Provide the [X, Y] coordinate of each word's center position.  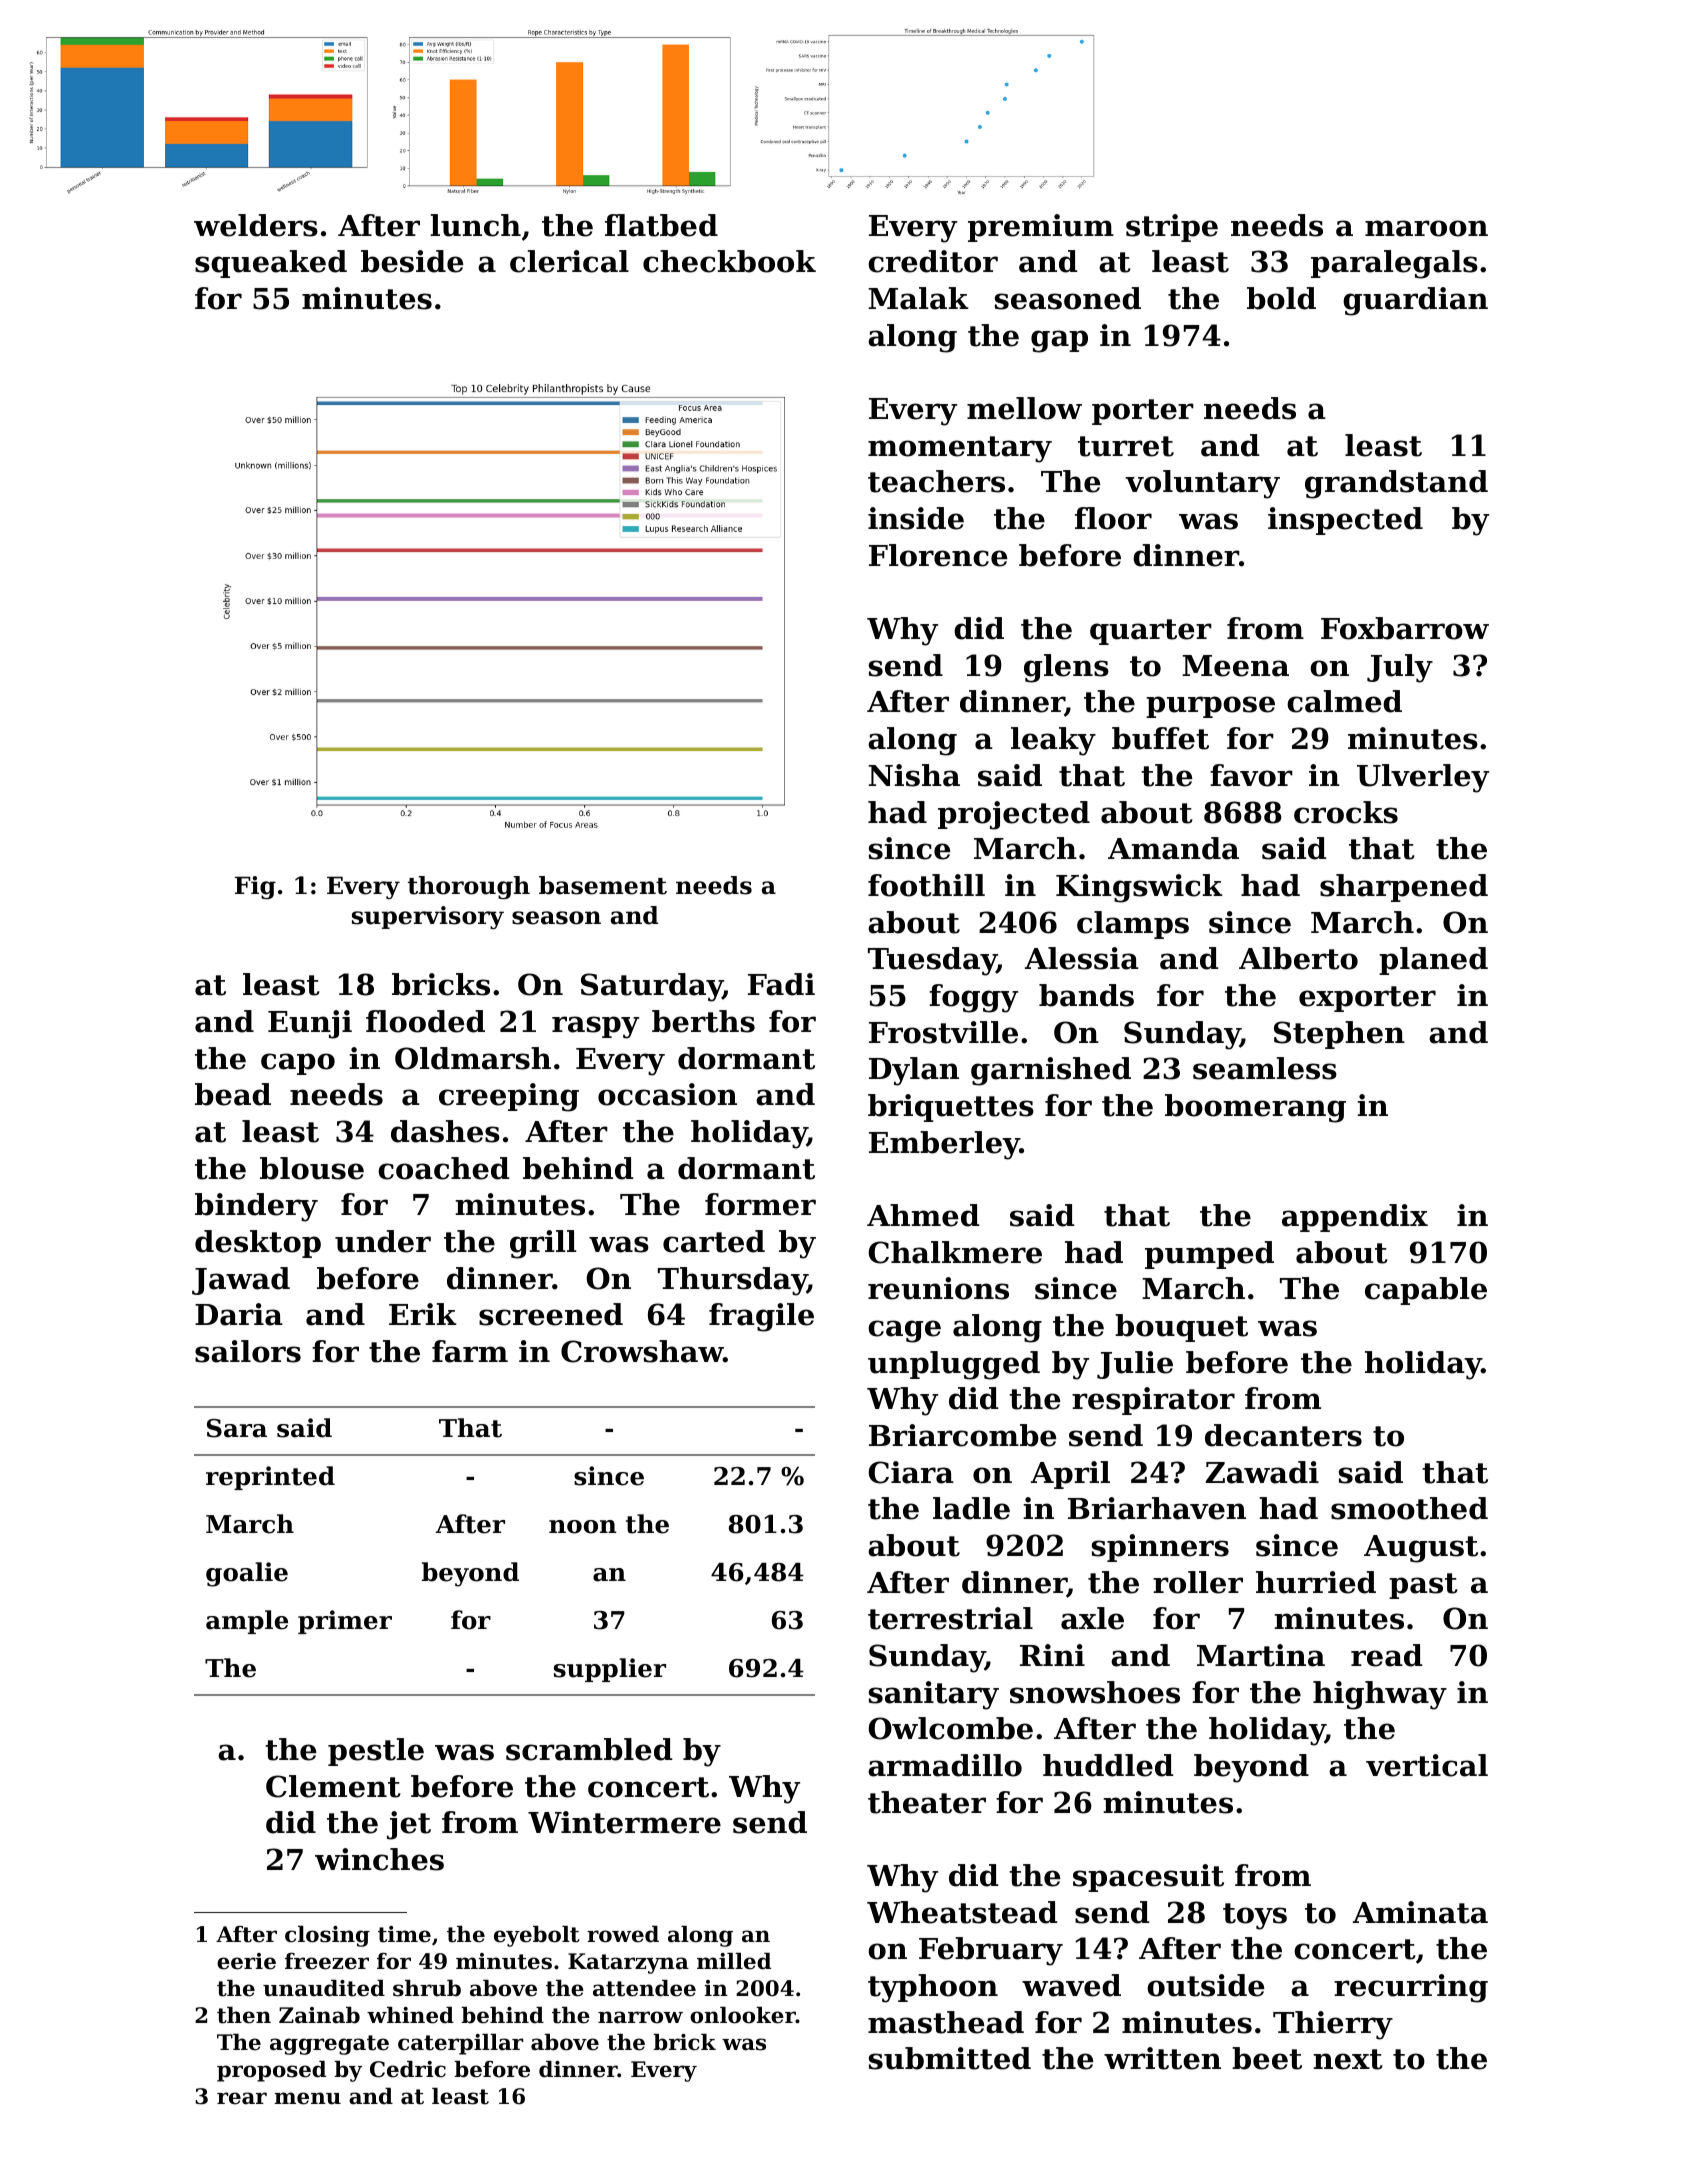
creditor [933, 261]
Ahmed [923, 1215]
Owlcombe [950, 1728]
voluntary [1202, 484]
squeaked [271, 264]
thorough [469, 887]
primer [345, 1622]
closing [327, 1936]
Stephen [1339, 1035]
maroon [1426, 228]
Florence [938, 555]
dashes [445, 1131]
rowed [623, 1934]
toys [1255, 1916]
